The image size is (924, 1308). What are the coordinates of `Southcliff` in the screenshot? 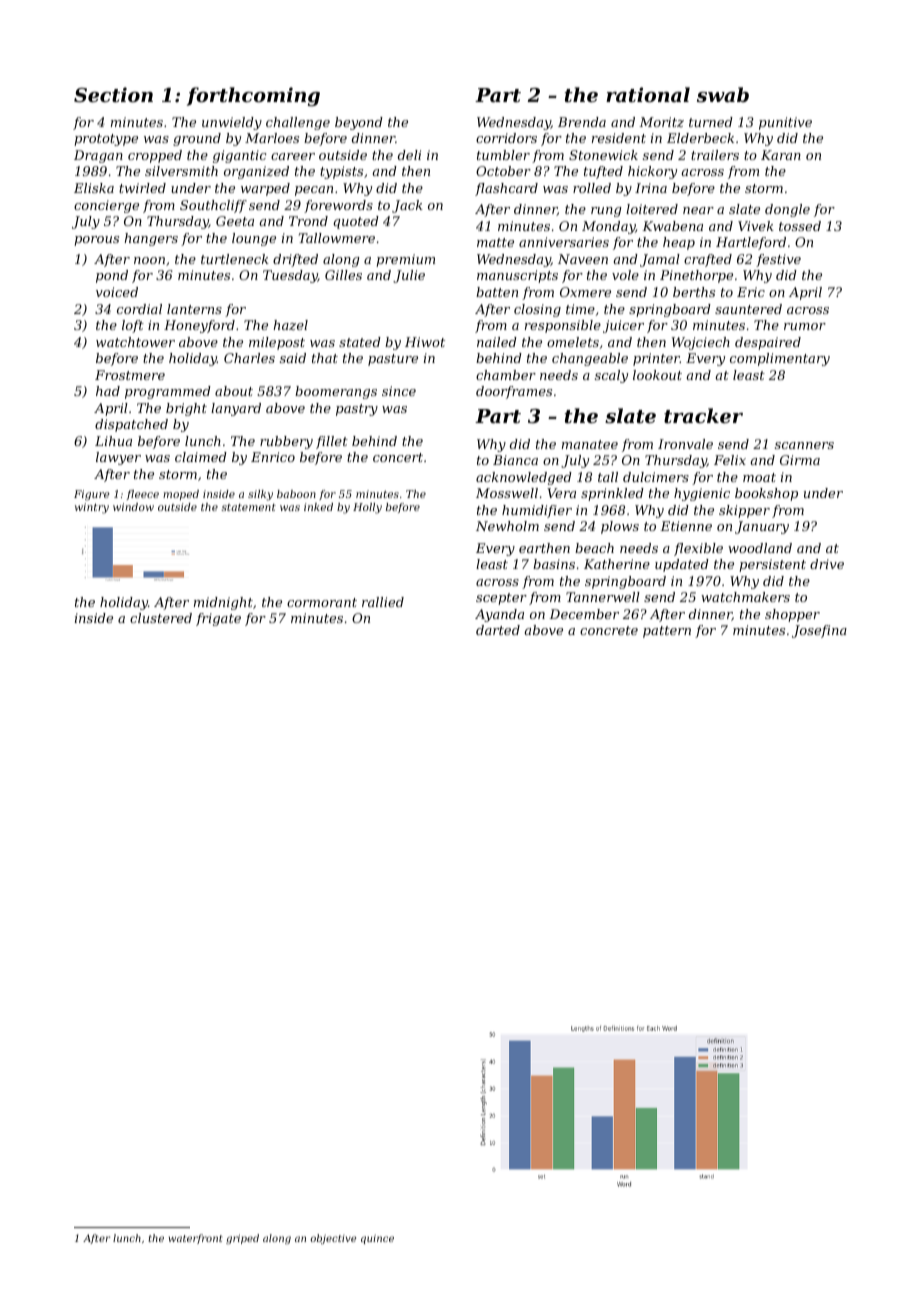 It's located at (213, 206).
